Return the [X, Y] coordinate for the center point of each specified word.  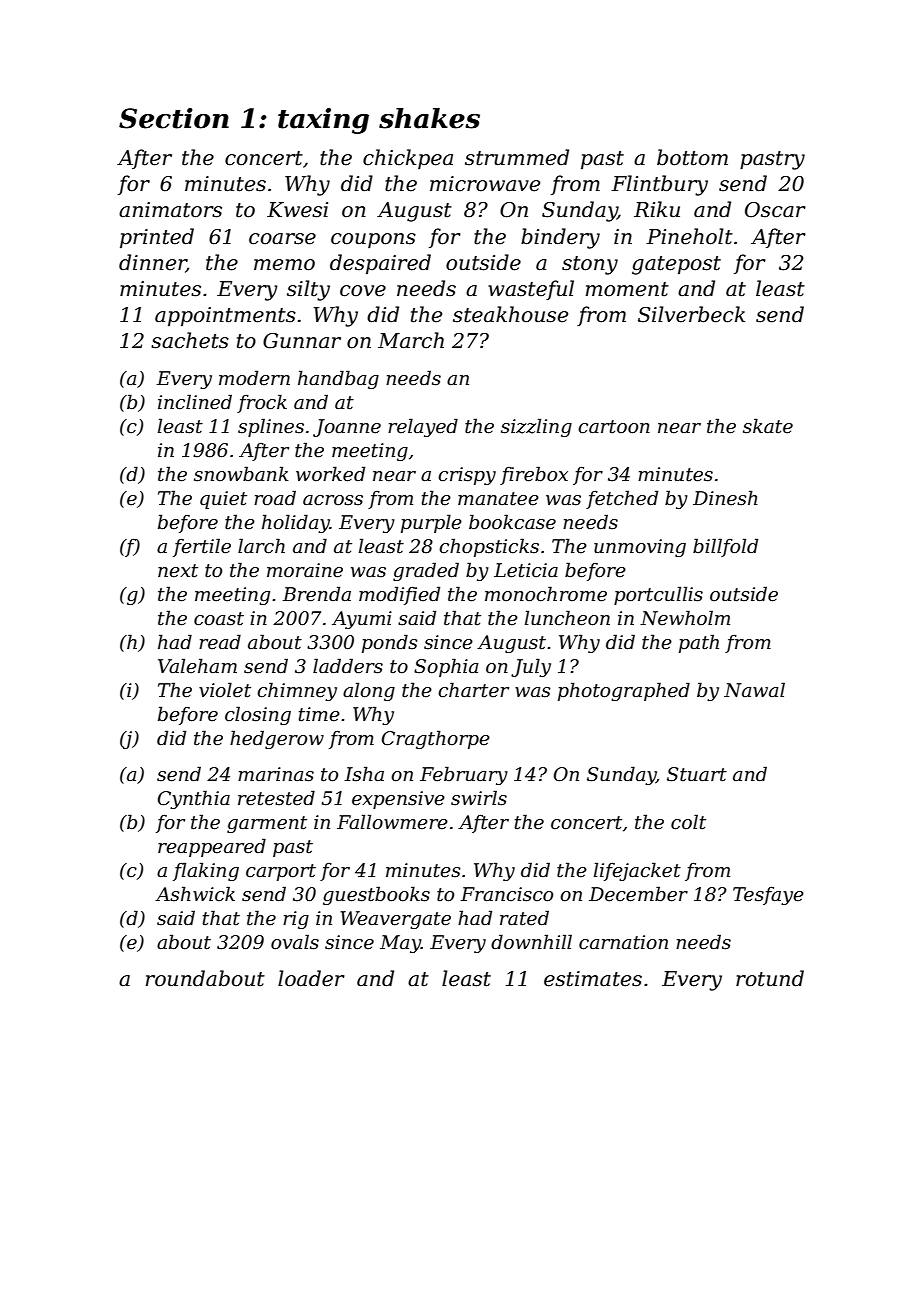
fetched [622, 499]
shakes [429, 118]
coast [219, 619]
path [699, 643]
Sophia [446, 667]
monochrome [546, 594]
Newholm [685, 618]
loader [311, 978]
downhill [531, 941]
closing [258, 715]
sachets [190, 340]
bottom [692, 157]
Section [174, 118]
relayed [423, 427]
